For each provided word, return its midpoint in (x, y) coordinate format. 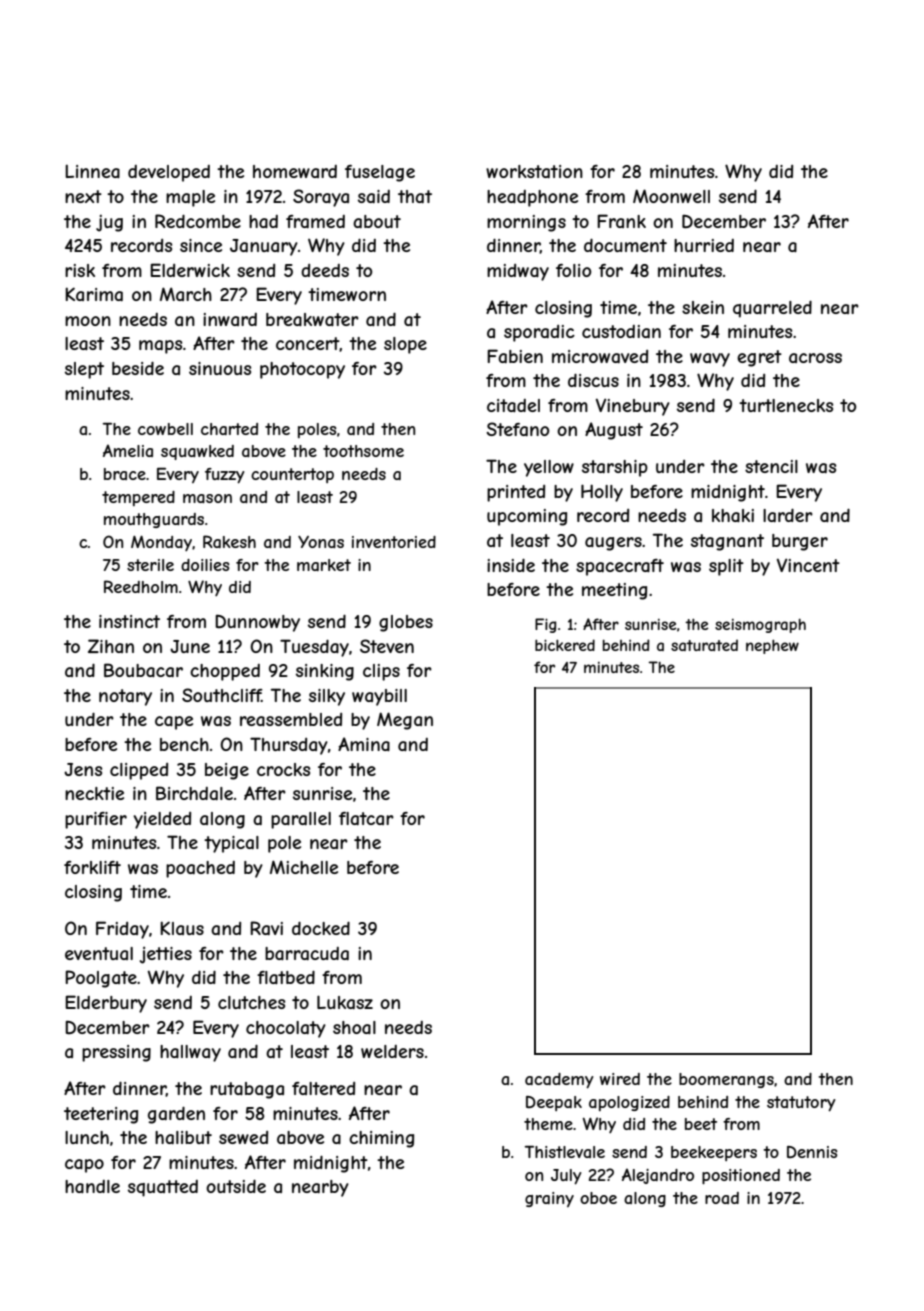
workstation (534, 171)
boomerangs (726, 1080)
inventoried (394, 542)
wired (620, 1079)
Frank (621, 221)
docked (321, 928)
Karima (94, 294)
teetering (101, 1115)
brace (125, 474)
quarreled (772, 309)
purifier (96, 820)
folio (573, 270)
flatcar (366, 818)
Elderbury (106, 1004)
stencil (771, 466)
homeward (295, 171)
